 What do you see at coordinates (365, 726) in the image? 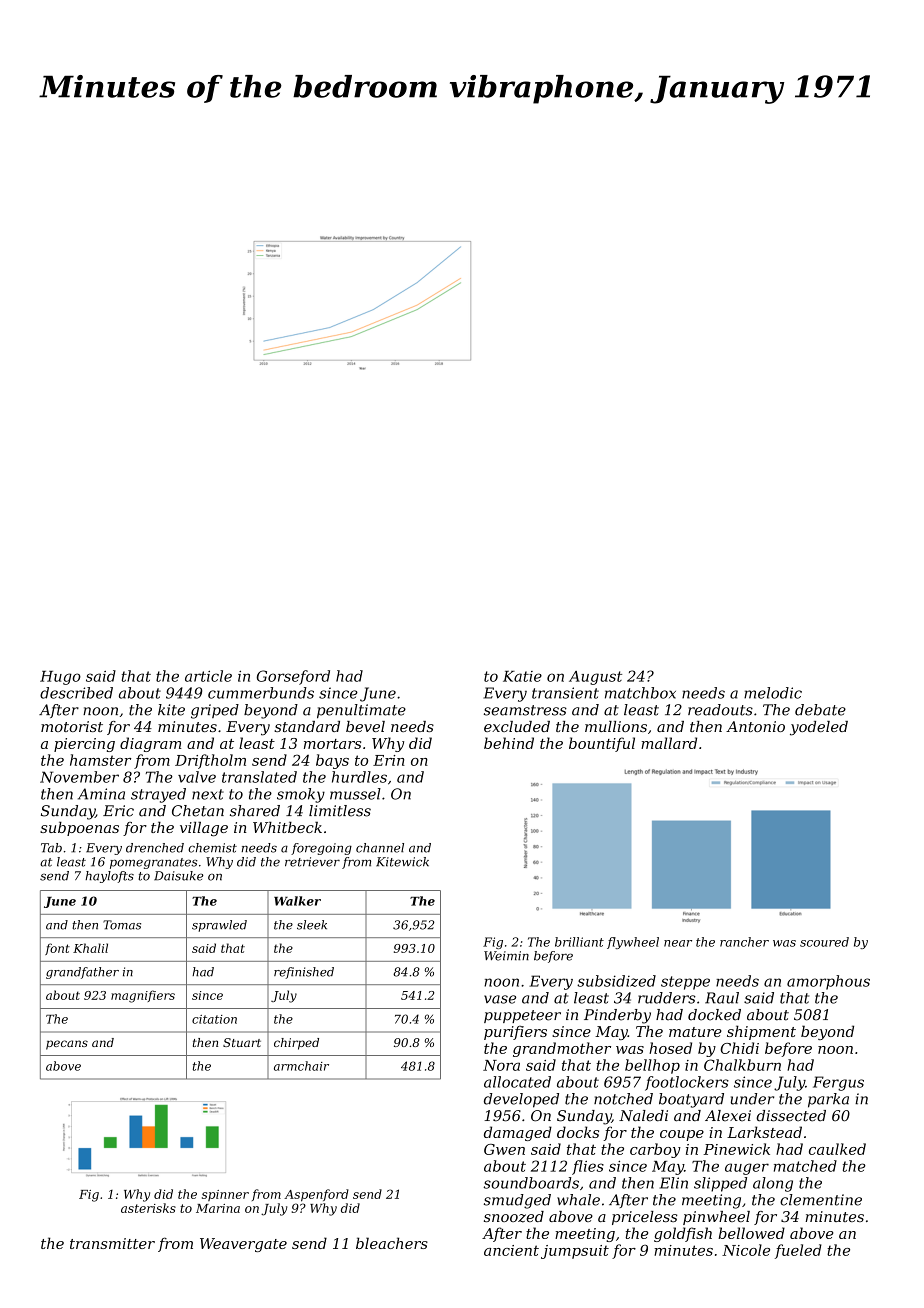
I see `bevel` at bounding box center [365, 726].
